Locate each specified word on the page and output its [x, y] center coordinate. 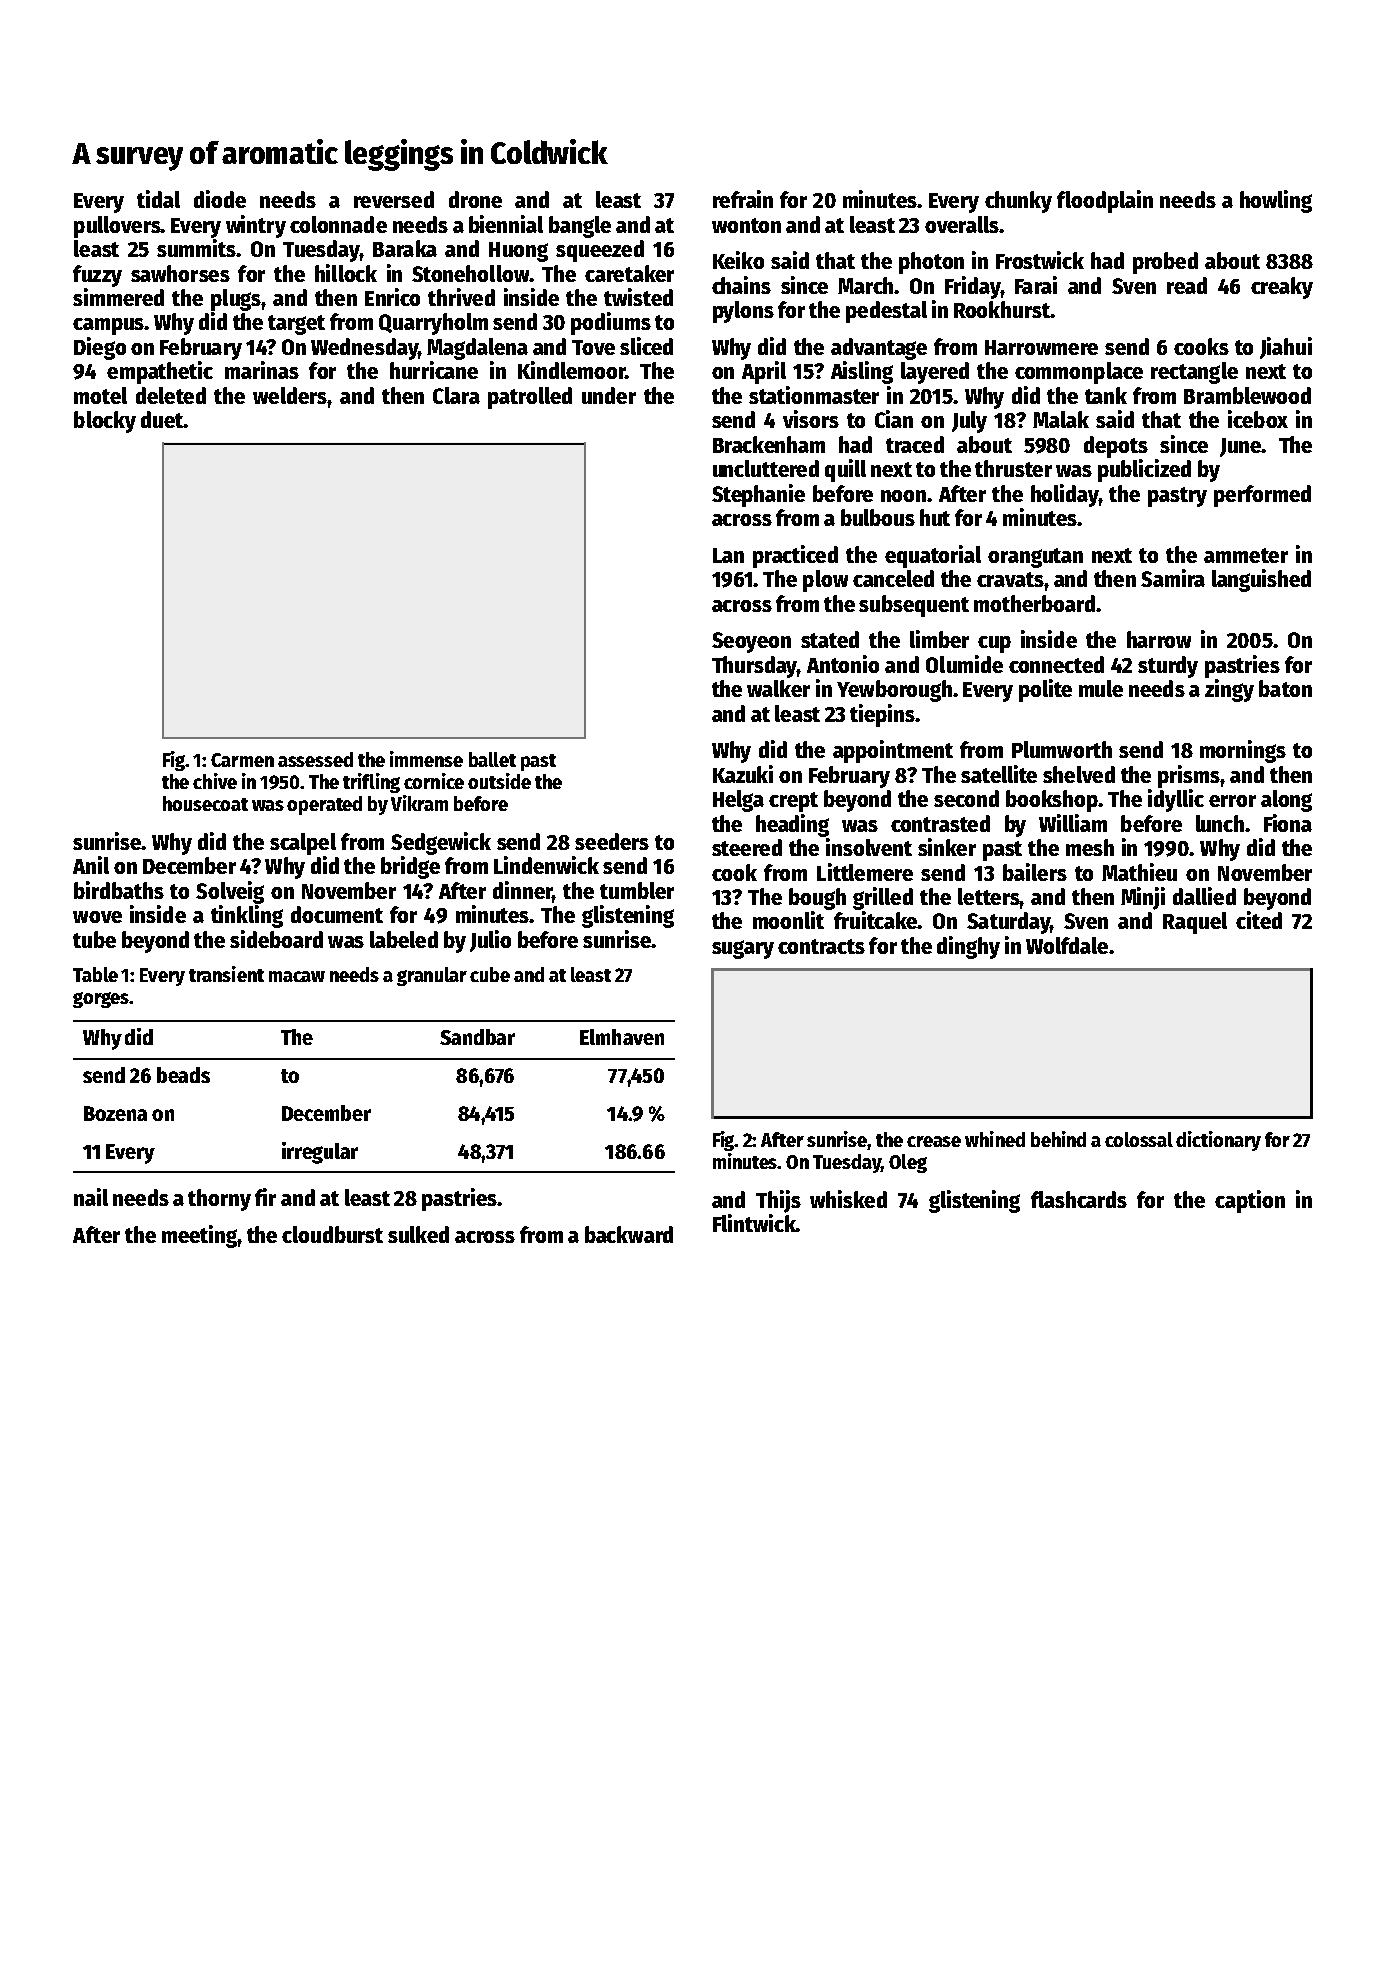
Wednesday [364, 349]
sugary [743, 949]
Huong [518, 252]
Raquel [1195, 923]
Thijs [778, 1201]
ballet [492, 759]
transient [226, 974]
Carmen [242, 760]
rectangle [1194, 373]
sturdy [1168, 667]
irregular [320, 1153]
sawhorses [180, 273]
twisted [638, 297]
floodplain [1105, 201]
